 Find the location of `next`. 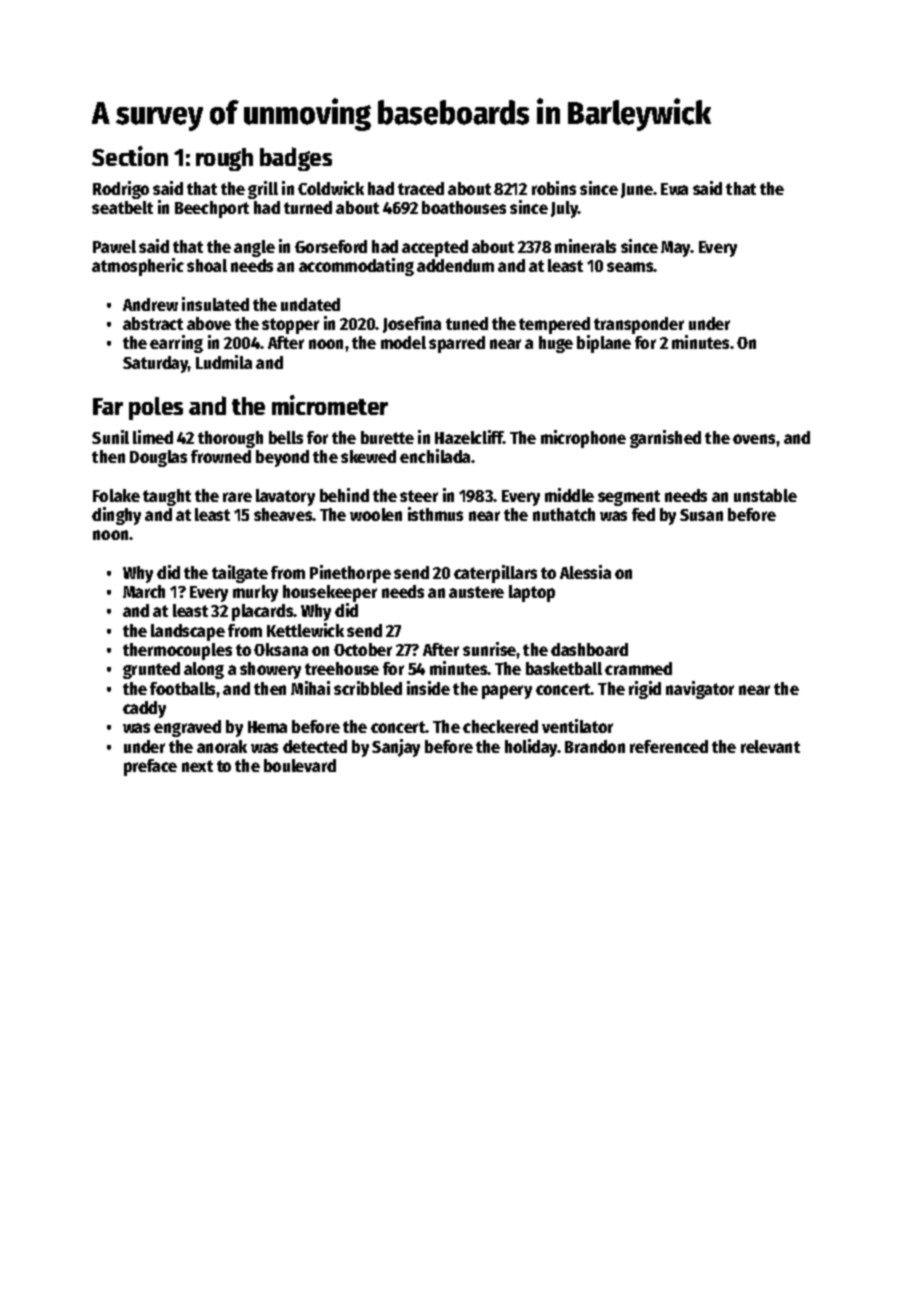

next is located at coordinates (197, 766).
